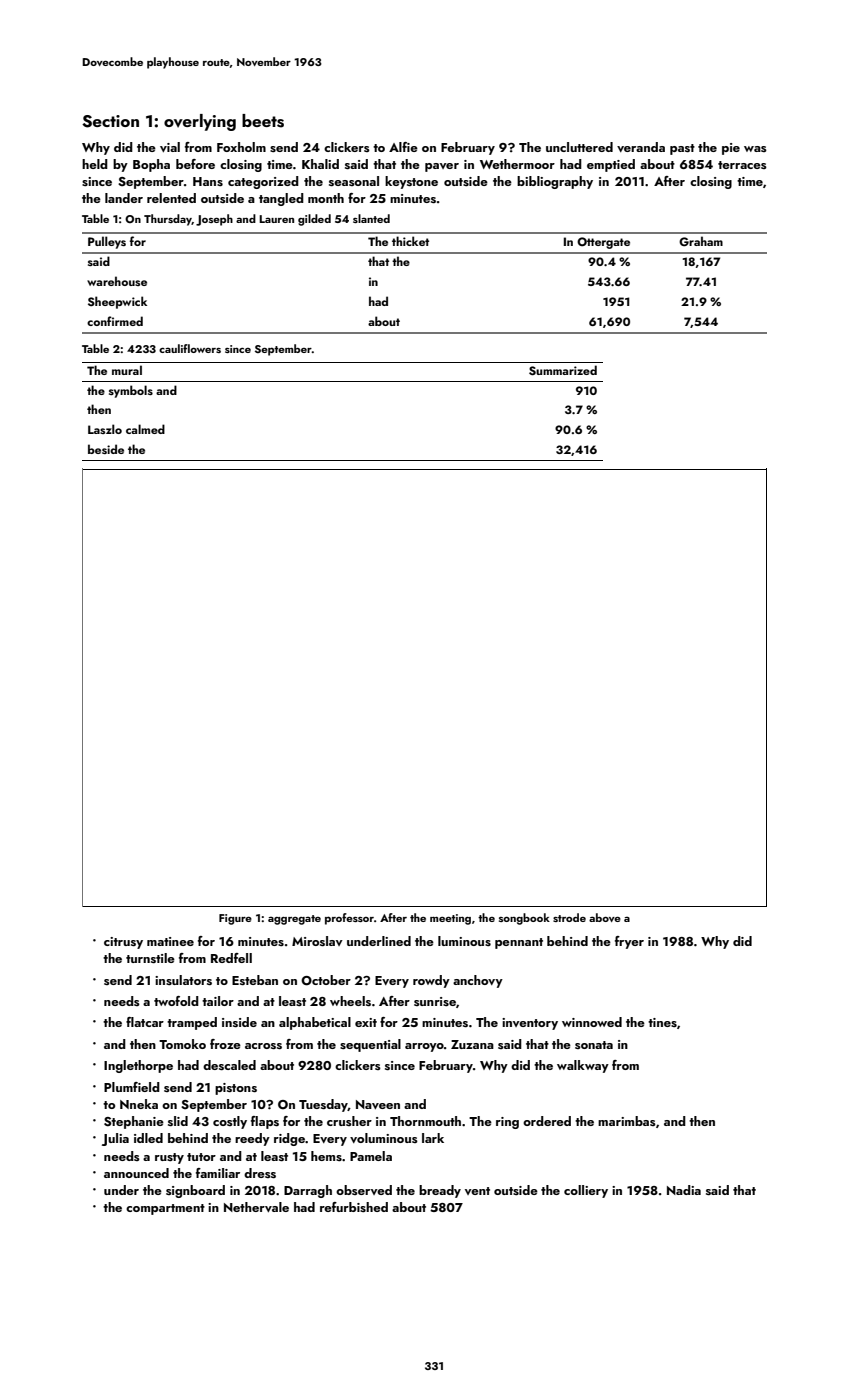 This screenshot has width=849, height=1400. I want to click on beside, so click(106, 449).
